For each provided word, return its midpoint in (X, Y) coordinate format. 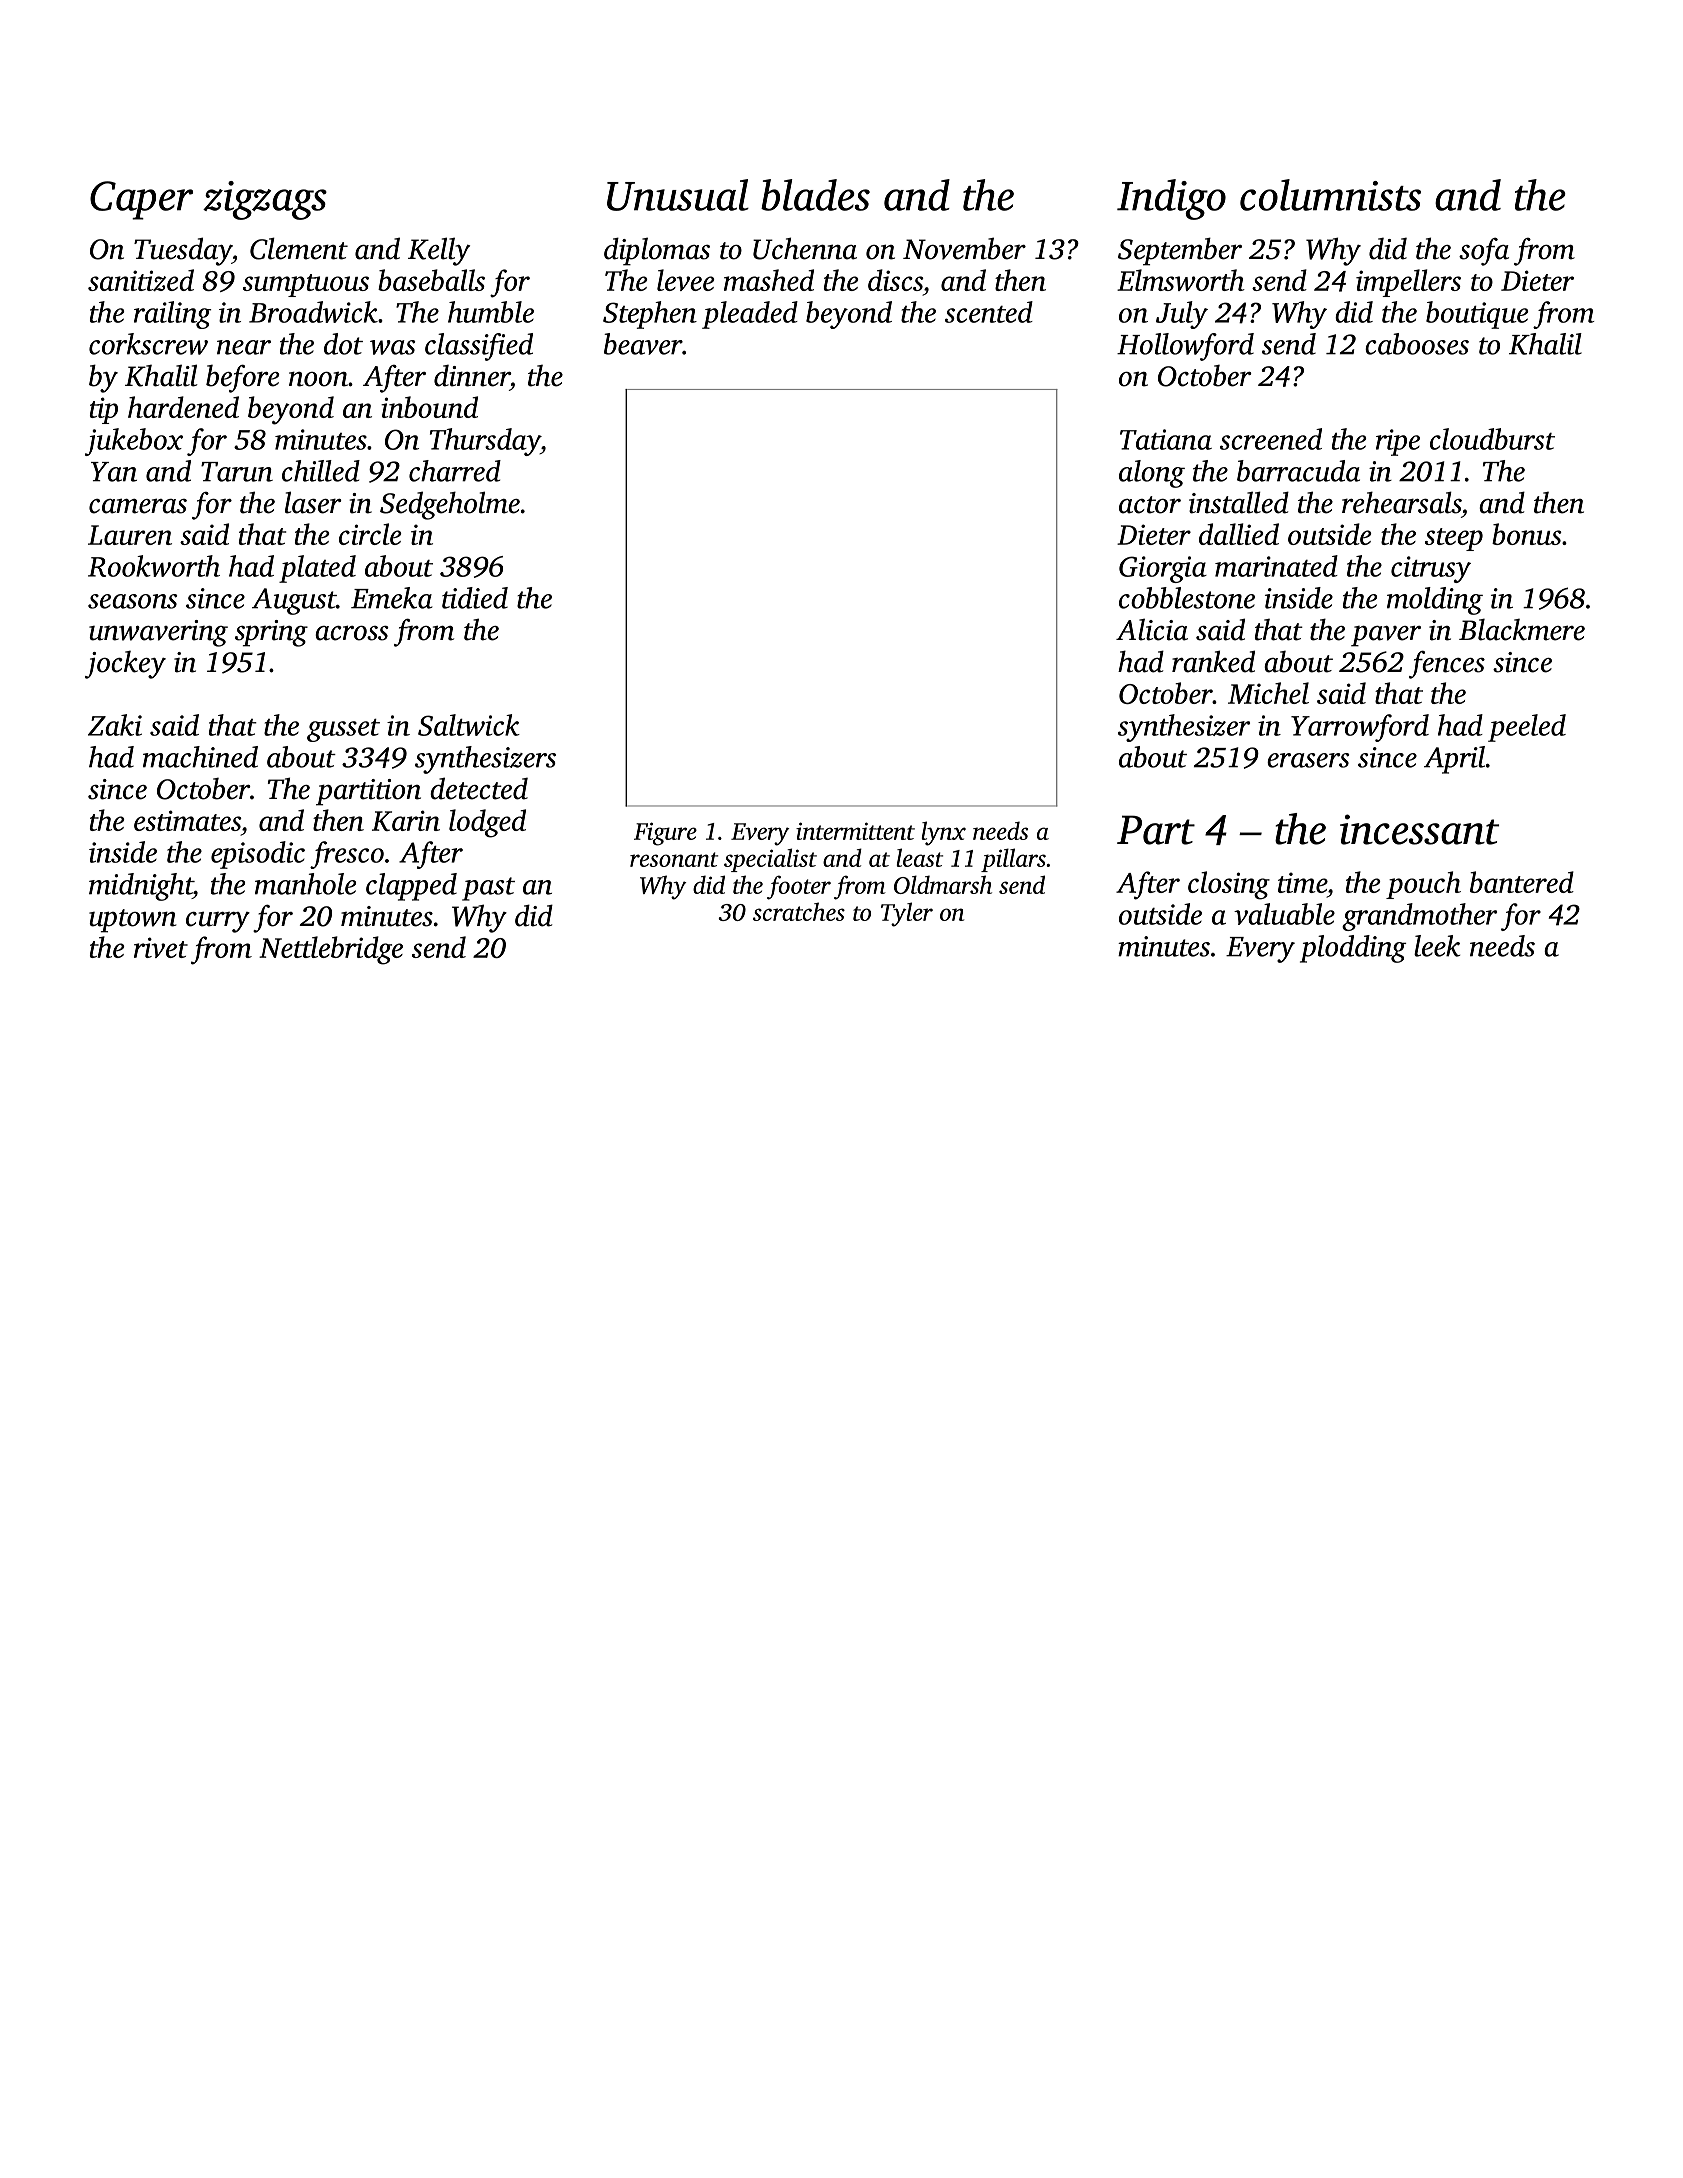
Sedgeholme (450, 505)
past (488, 889)
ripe (1398, 442)
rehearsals (1401, 502)
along (1152, 474)
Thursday (485, 442)
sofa (1484, 252)
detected (479, 788)
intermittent (855, 831)
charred (455, 471)
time (1302, 882)
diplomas (657, 251)
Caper (141, 200)
